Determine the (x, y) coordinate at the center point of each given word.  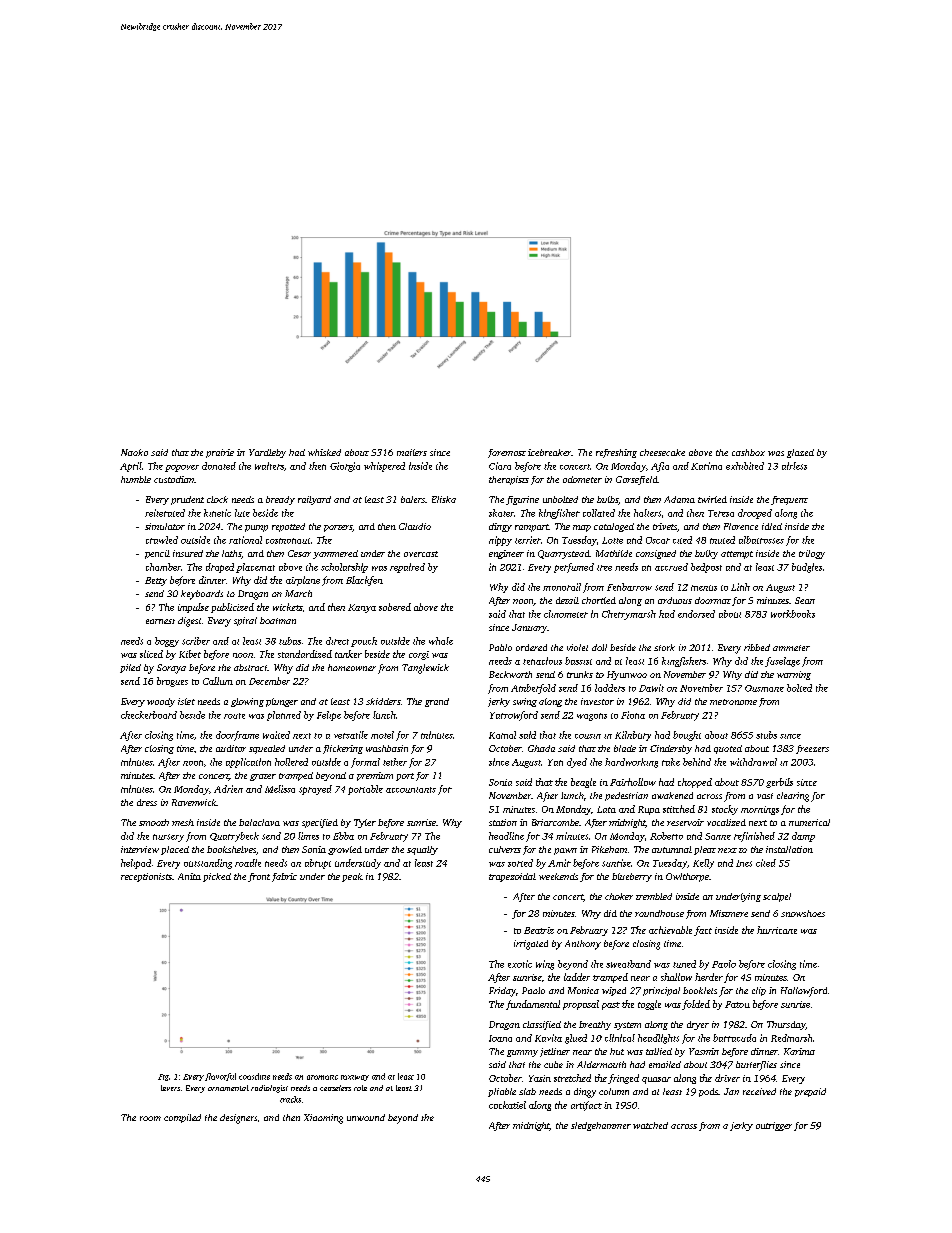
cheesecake (662, 452)
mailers (412, 452)
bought (687, 736)
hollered (291, 762)
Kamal (502, 735)
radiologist (269, 1089)
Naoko (134, 452)
